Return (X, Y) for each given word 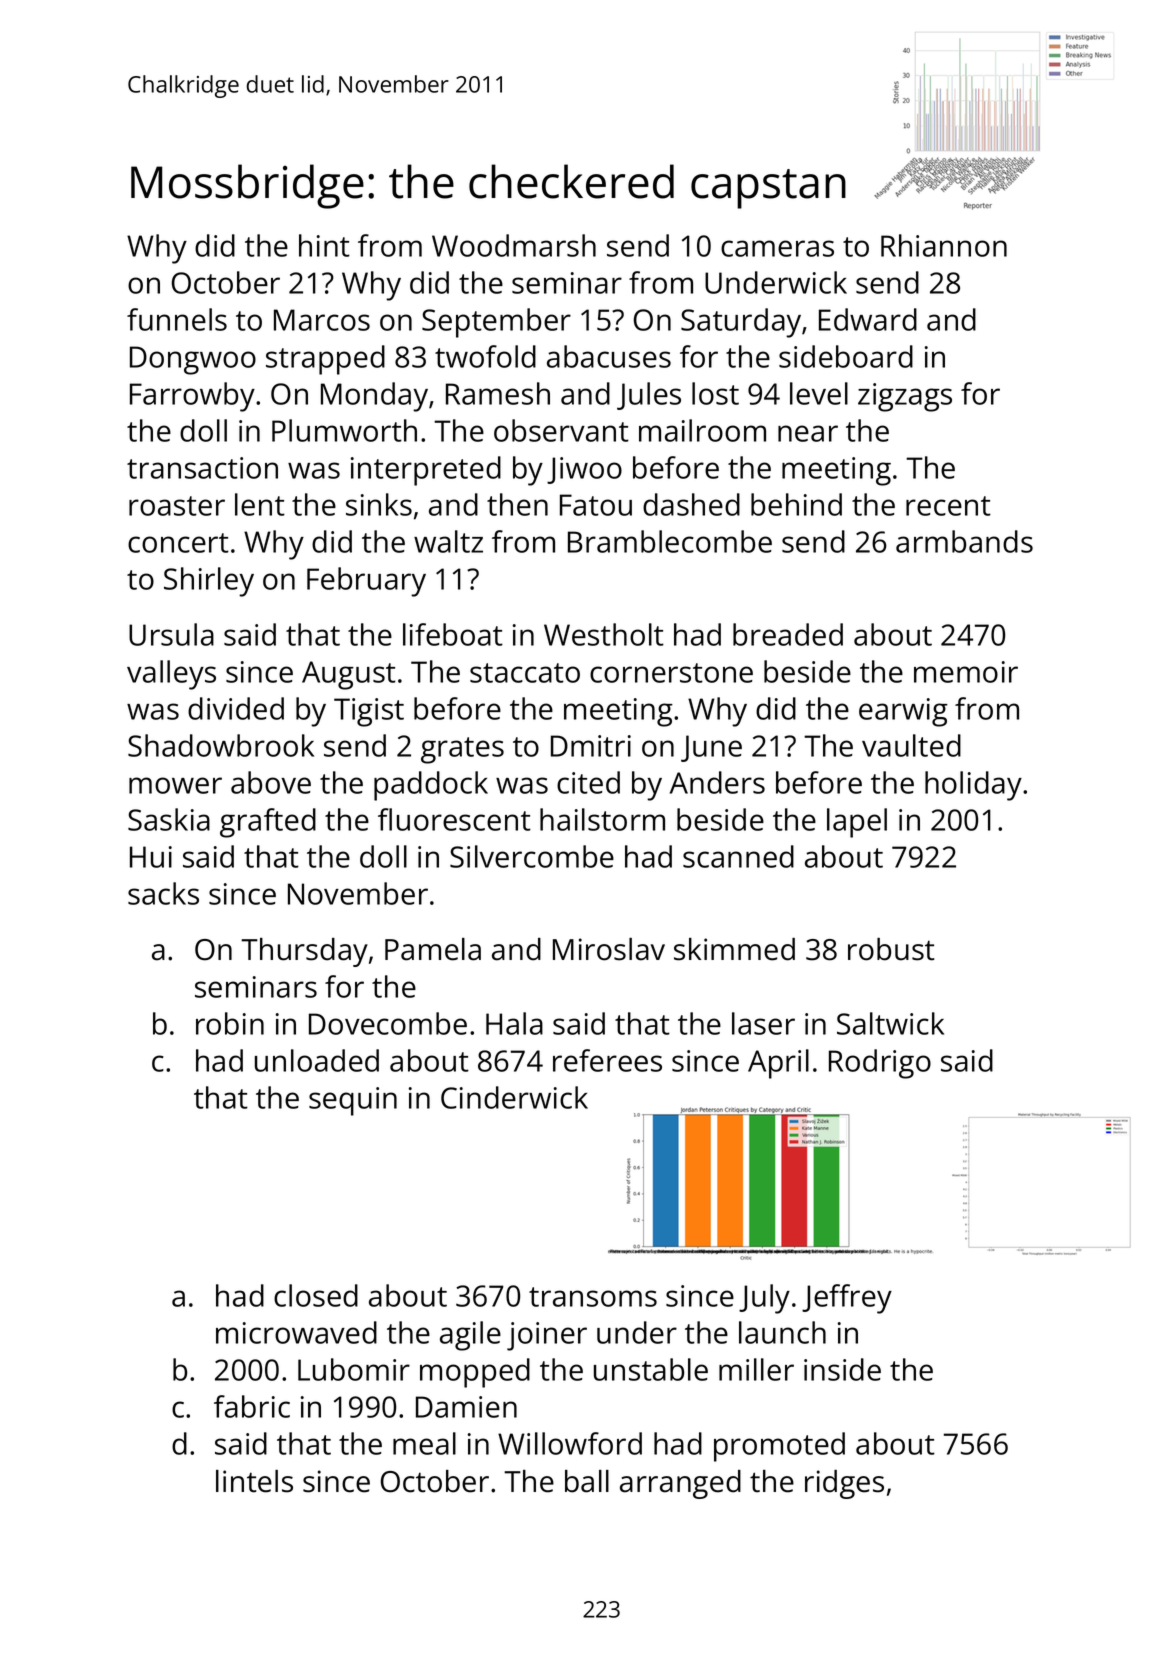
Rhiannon (944, 245)
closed (316, 1295)
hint (324, 245)
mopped (475, 1373)
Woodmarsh (514, 245)
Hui (151, 857)
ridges (844, 1484)
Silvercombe (532, 856)
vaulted (911, 745)
